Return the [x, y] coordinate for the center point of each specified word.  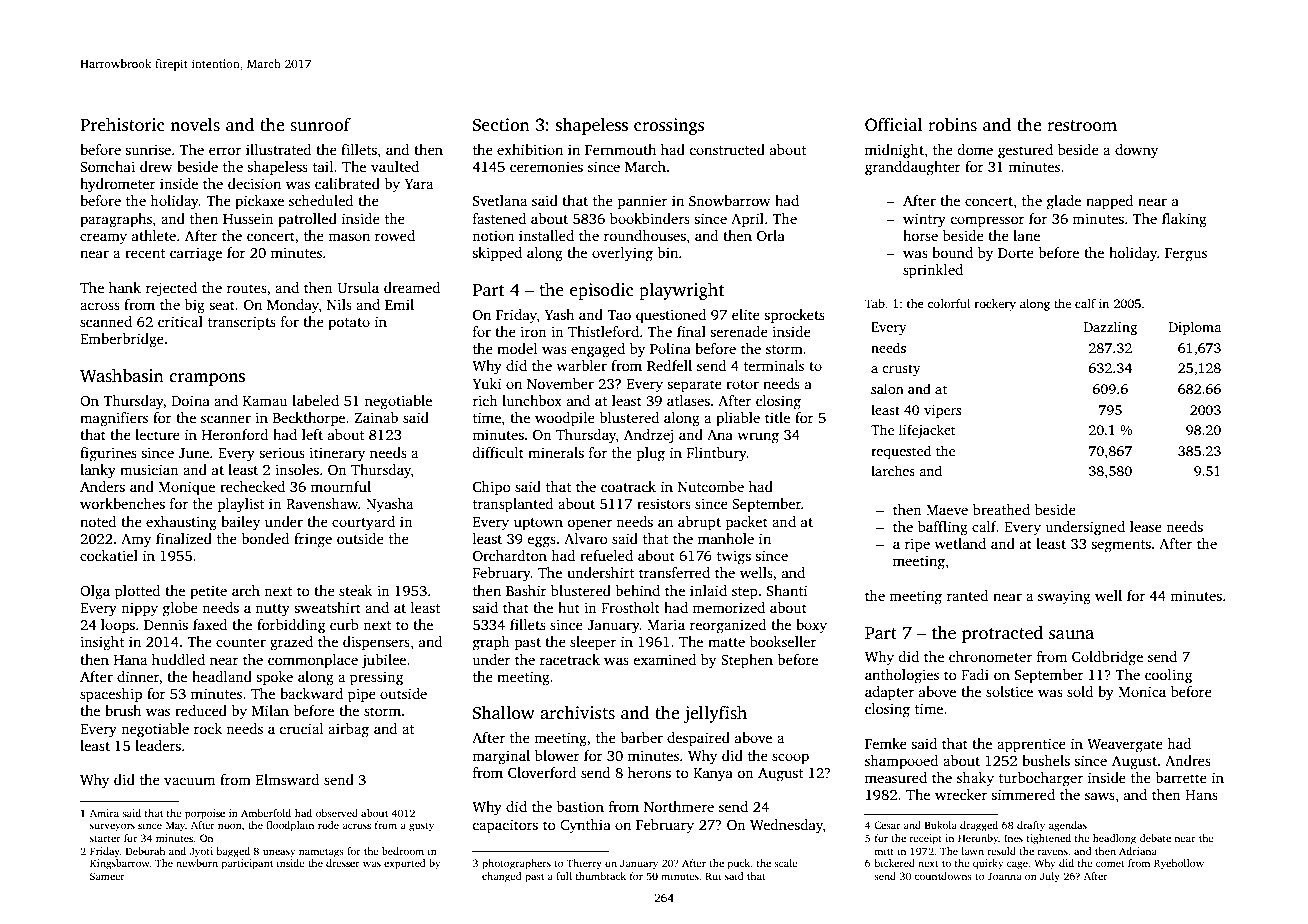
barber [641, 737]
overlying [622, 254]
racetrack [570, 659]
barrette [1181, 777]
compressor [988, 222]
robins [952, 125]
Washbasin [122, 376]
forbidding [291, 626]
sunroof [320, 125]
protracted [1002, 634]
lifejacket [927, 431]
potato [349, 324]
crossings [669, 126]
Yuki [486, 383]
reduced [201, 710]
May [175, 826]
